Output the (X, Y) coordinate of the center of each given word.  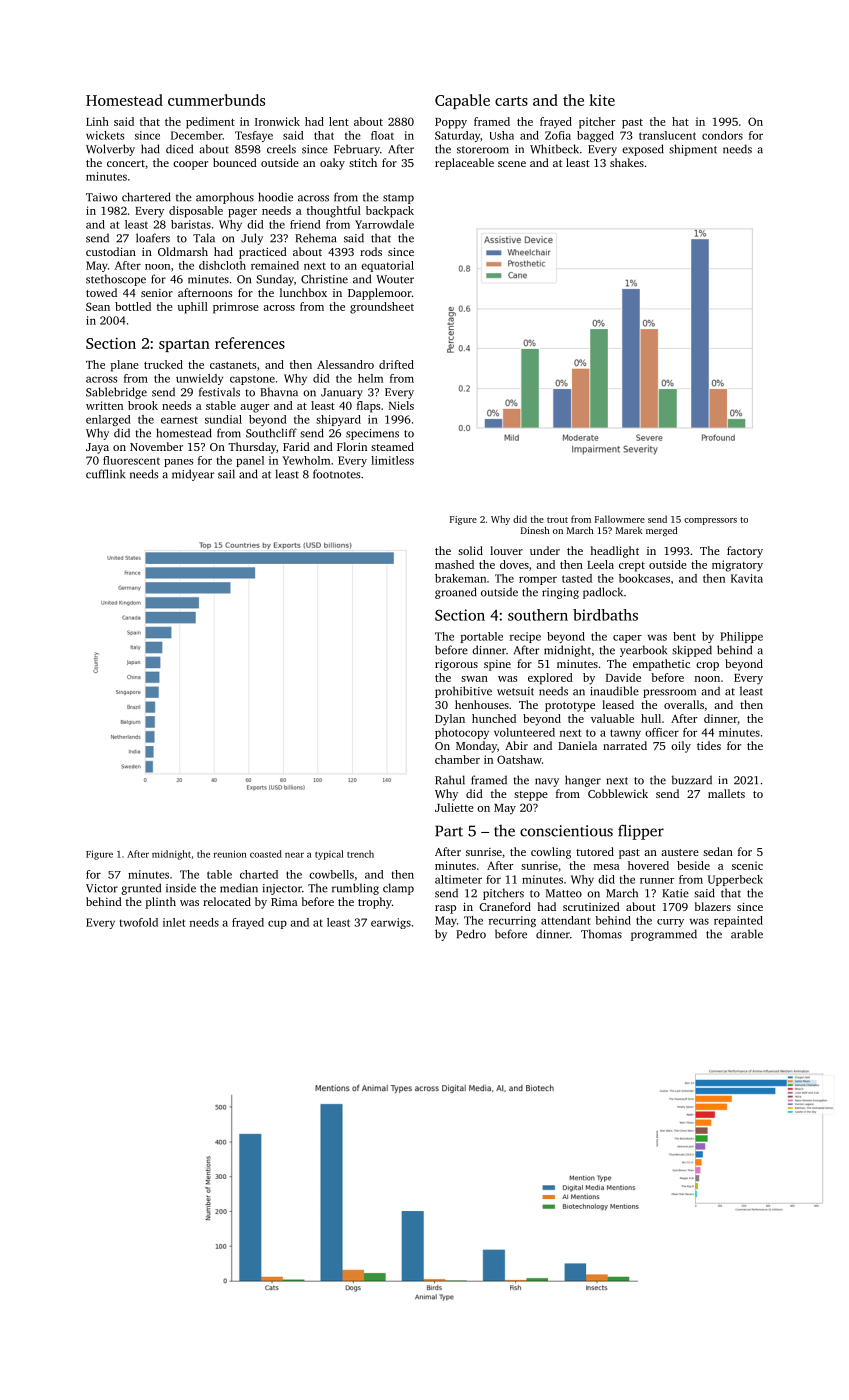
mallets (726, 793)
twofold (138, 922)
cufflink (105, 474)
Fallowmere (620, 519)
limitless (392, 460)
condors (722, 135)
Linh (97, 121)
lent (339, 121)
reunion (230, 854)
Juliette (454, 807)
